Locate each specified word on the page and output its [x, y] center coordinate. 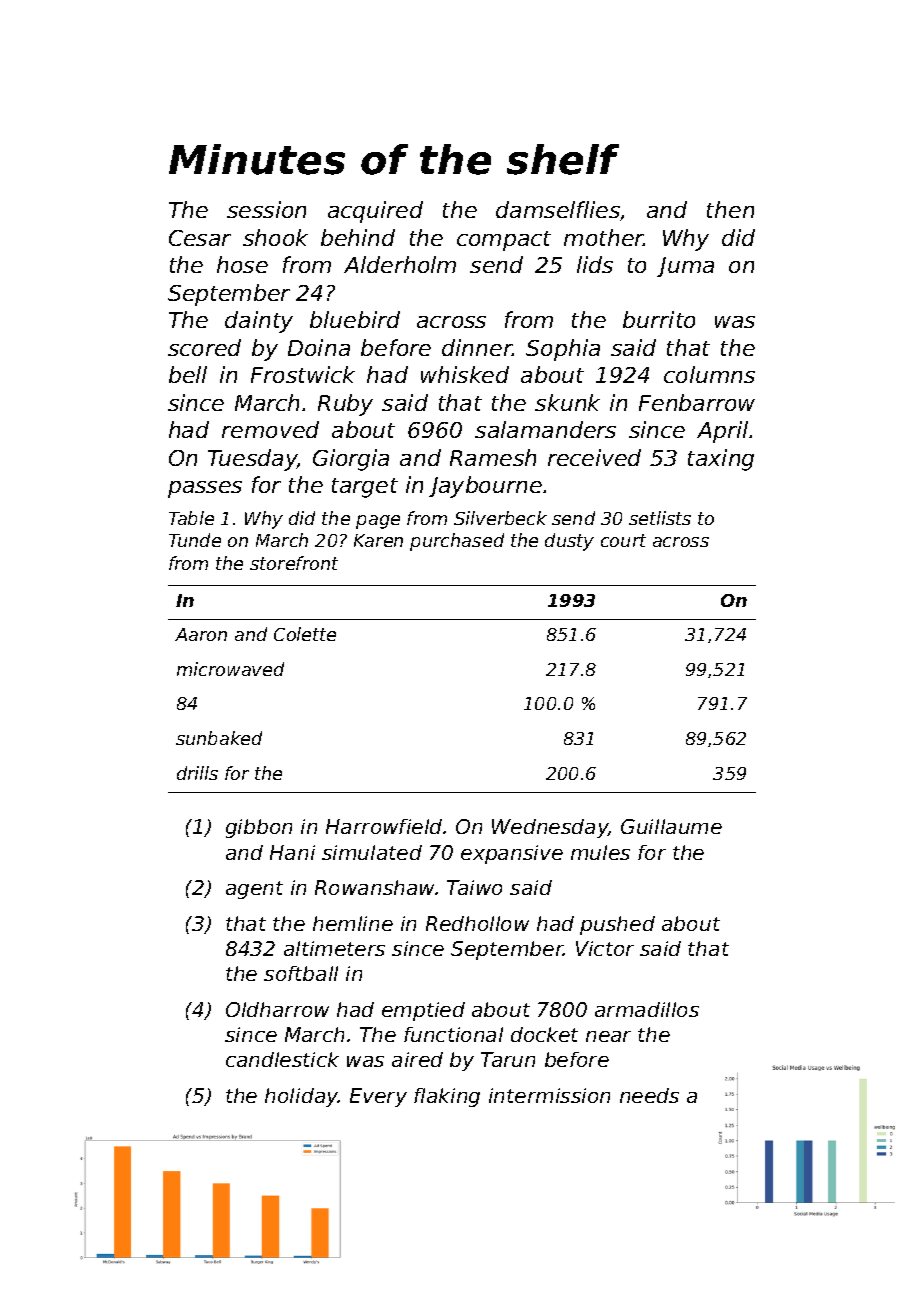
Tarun [508, 1059]
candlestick [282, 1059]
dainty [259, 322]
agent [254, 890]
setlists [660, 518]
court [623, 540]
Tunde [195, 540]
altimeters [334, 948]
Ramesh [493, 457]
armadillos [647, 1009]
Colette [305, 634]
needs [649, 1095]
